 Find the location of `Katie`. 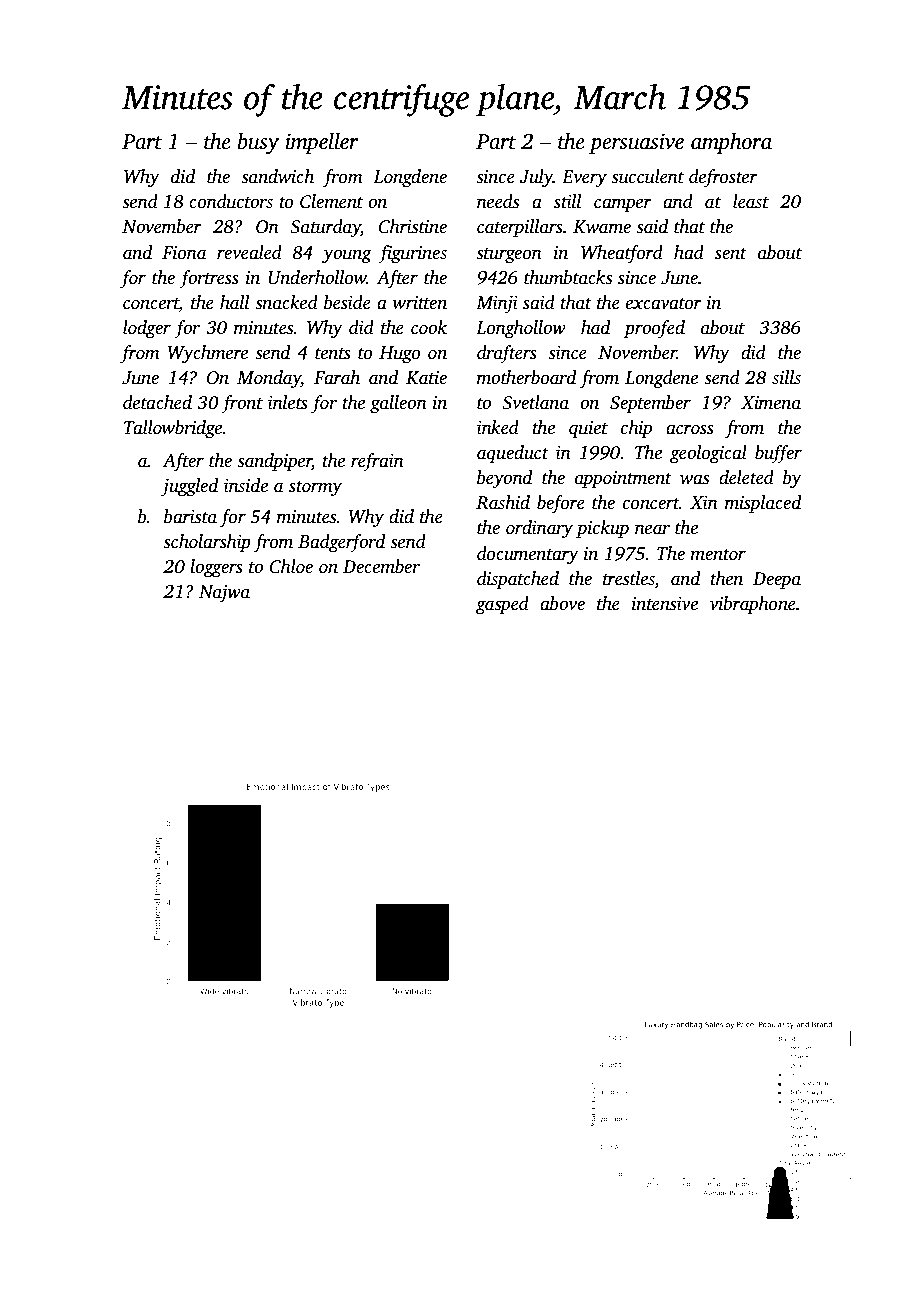

Katie is located at coordinates (426, 378).
